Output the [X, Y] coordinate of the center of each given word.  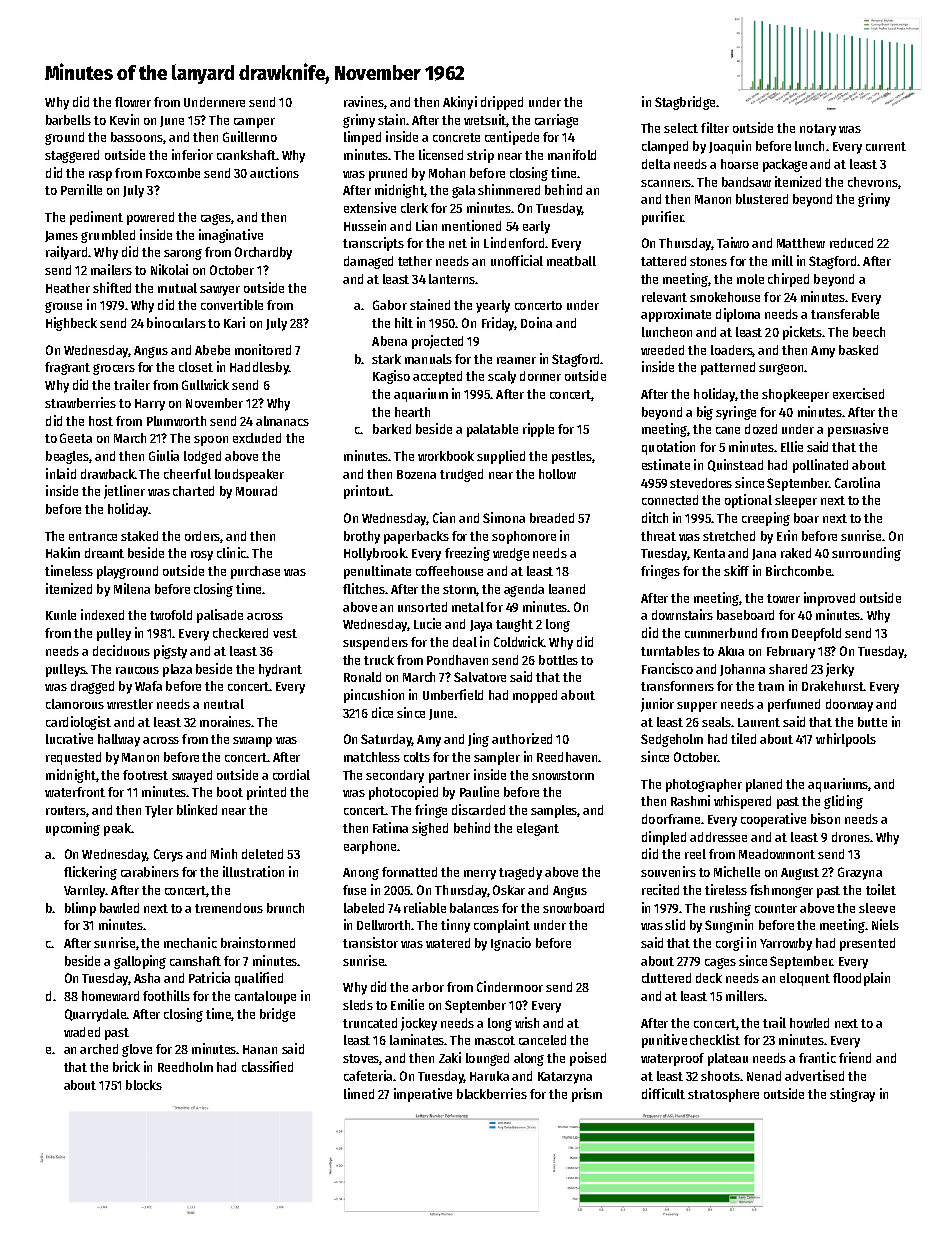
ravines [364, 101]
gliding [843, 802]
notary [818, 130]
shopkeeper [795, 395]
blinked [197, 809]
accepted [437, 377]
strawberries [80, 402]
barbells [68, 120]
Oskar [509, 890]
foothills [166, 995]
